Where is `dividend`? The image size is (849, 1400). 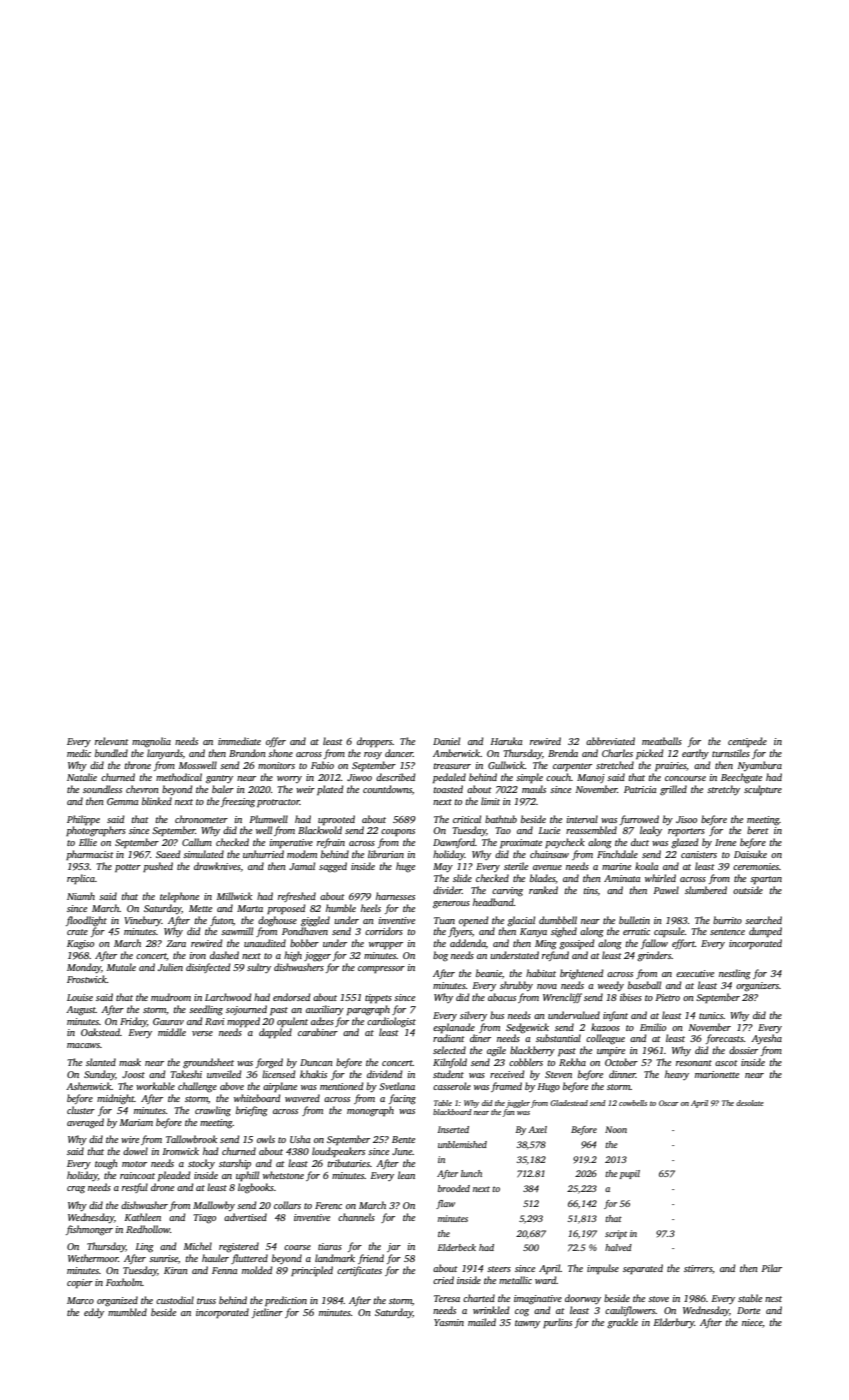 dividend is located at coordinates (384, 1074).
